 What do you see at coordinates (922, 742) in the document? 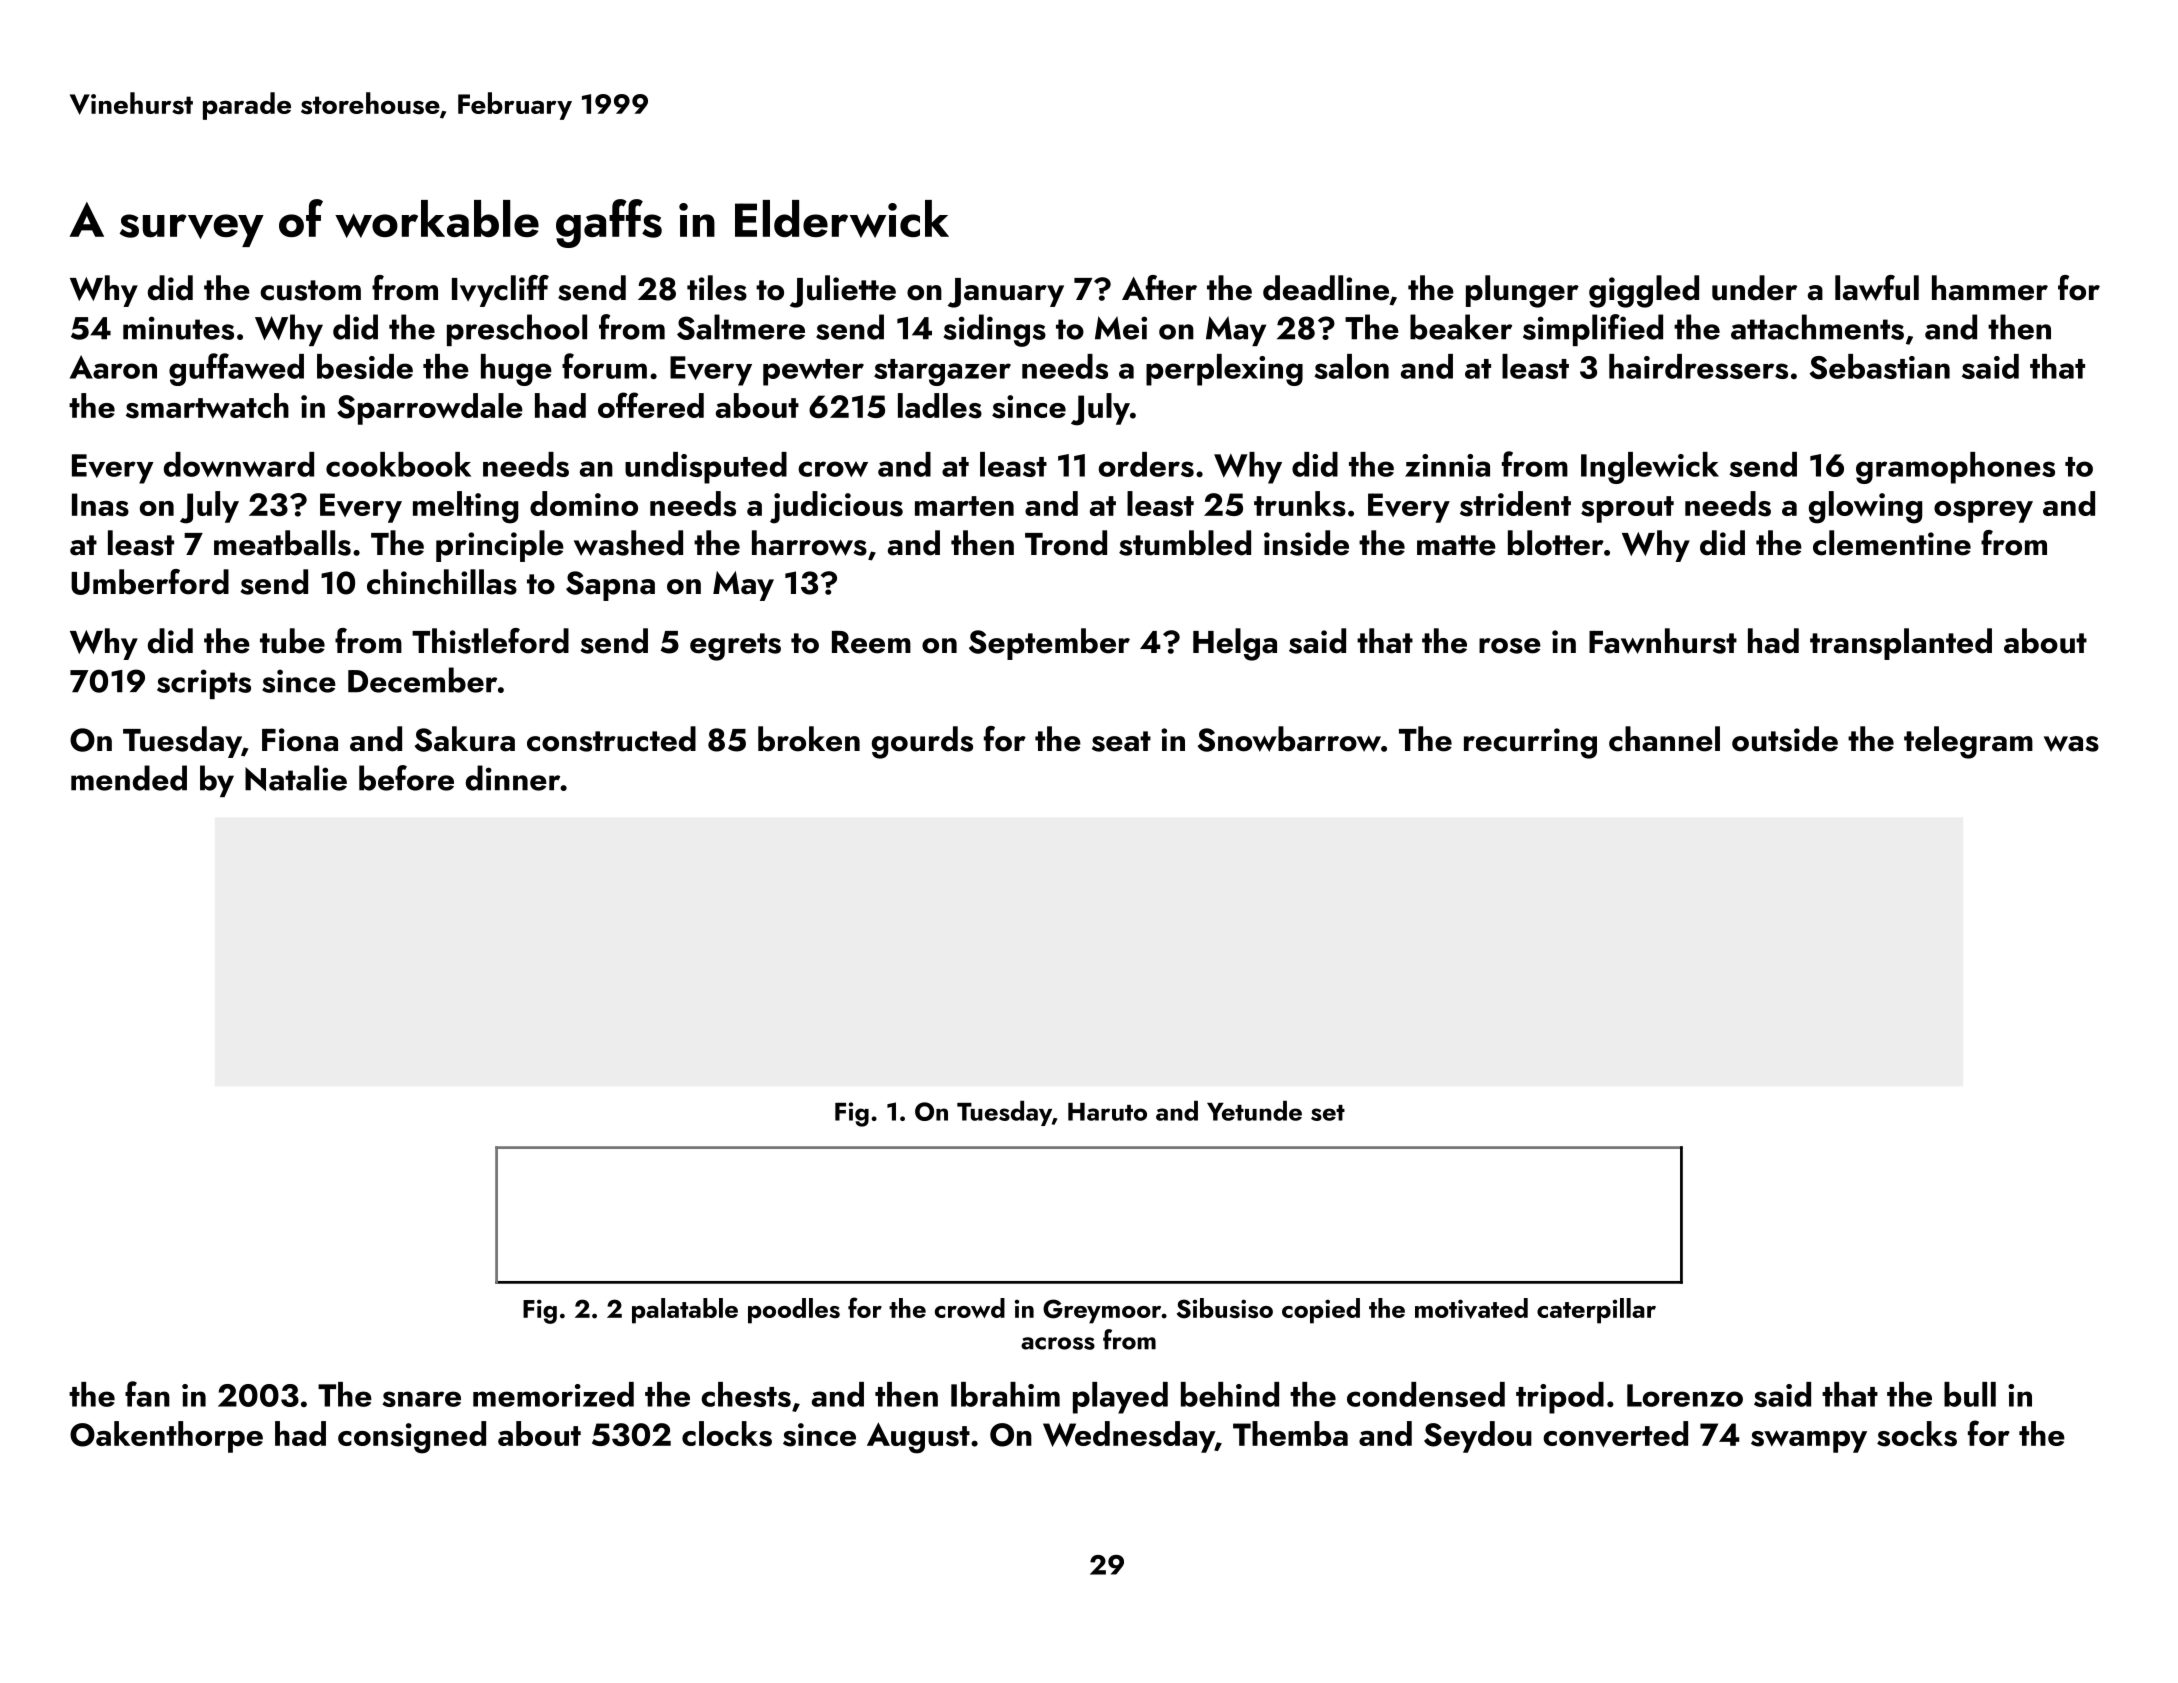
I see `gourds` at bounding box center [922, 742].
